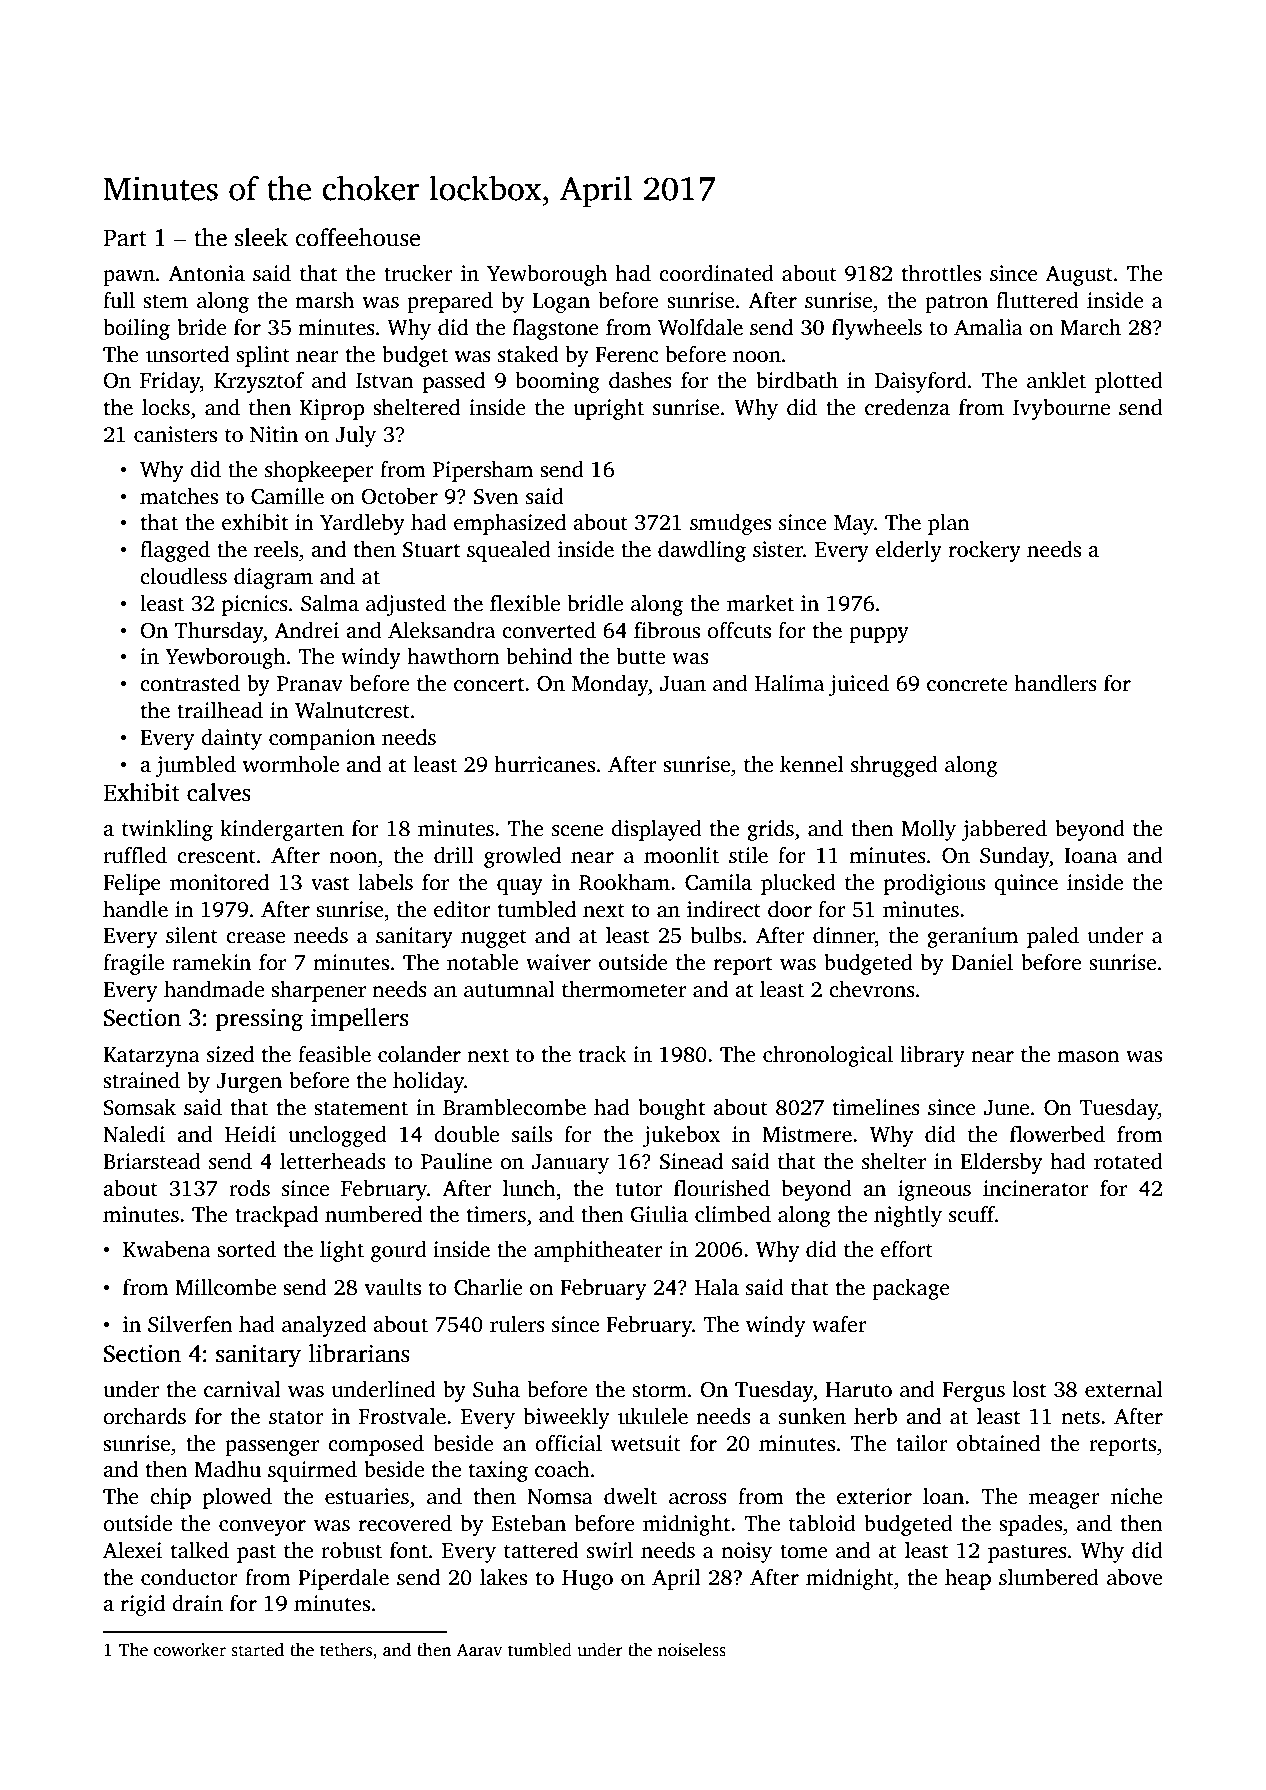 The image size is (1266, 1790). Describe the element at coordinates (261, 237) in the image. I see `sleek` at that location.
